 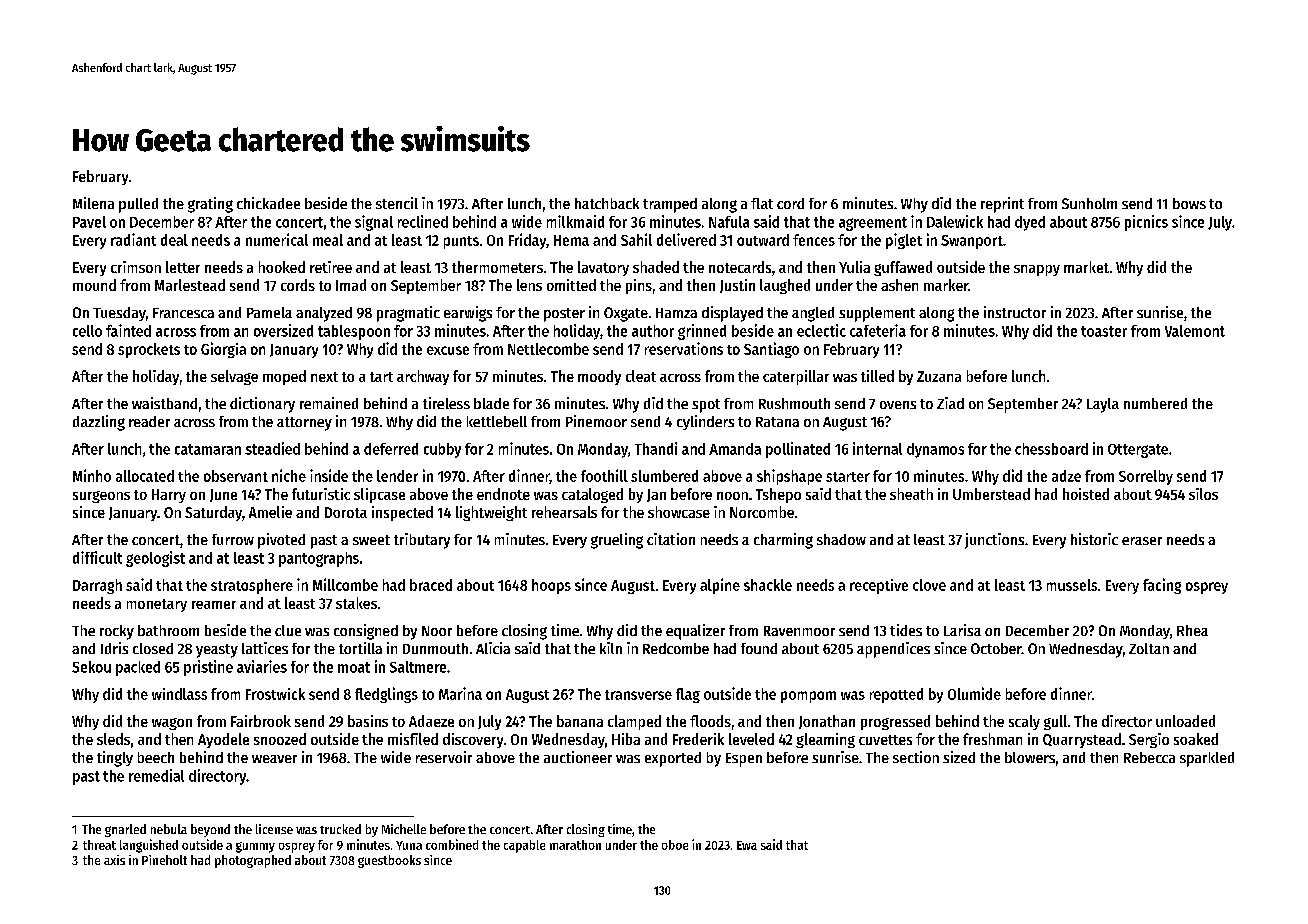 What do you see at coordinates (1162, 586) in the document?
I see `facing` at bounding box center [1162, 586].
